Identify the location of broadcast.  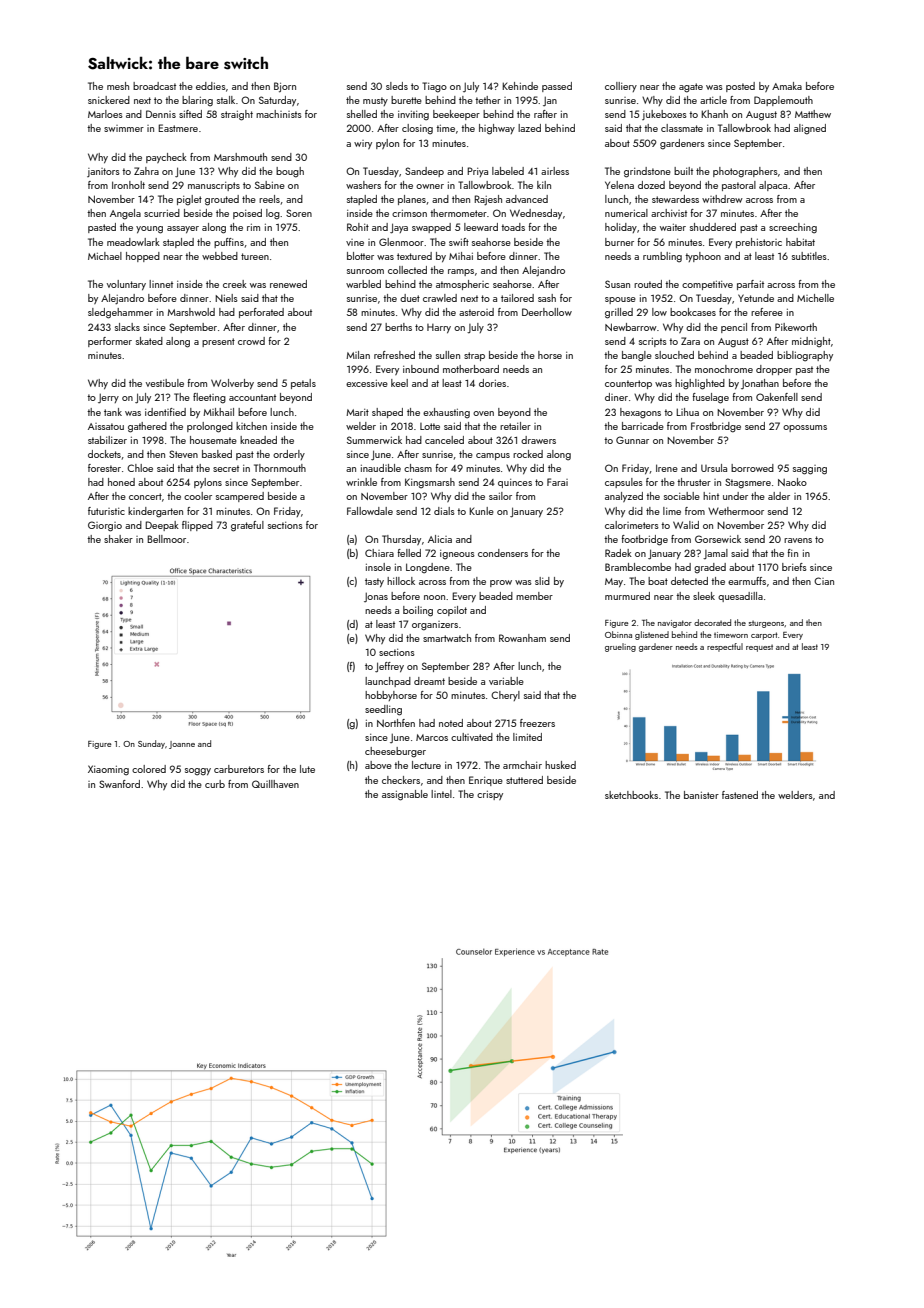
(154, 86).
